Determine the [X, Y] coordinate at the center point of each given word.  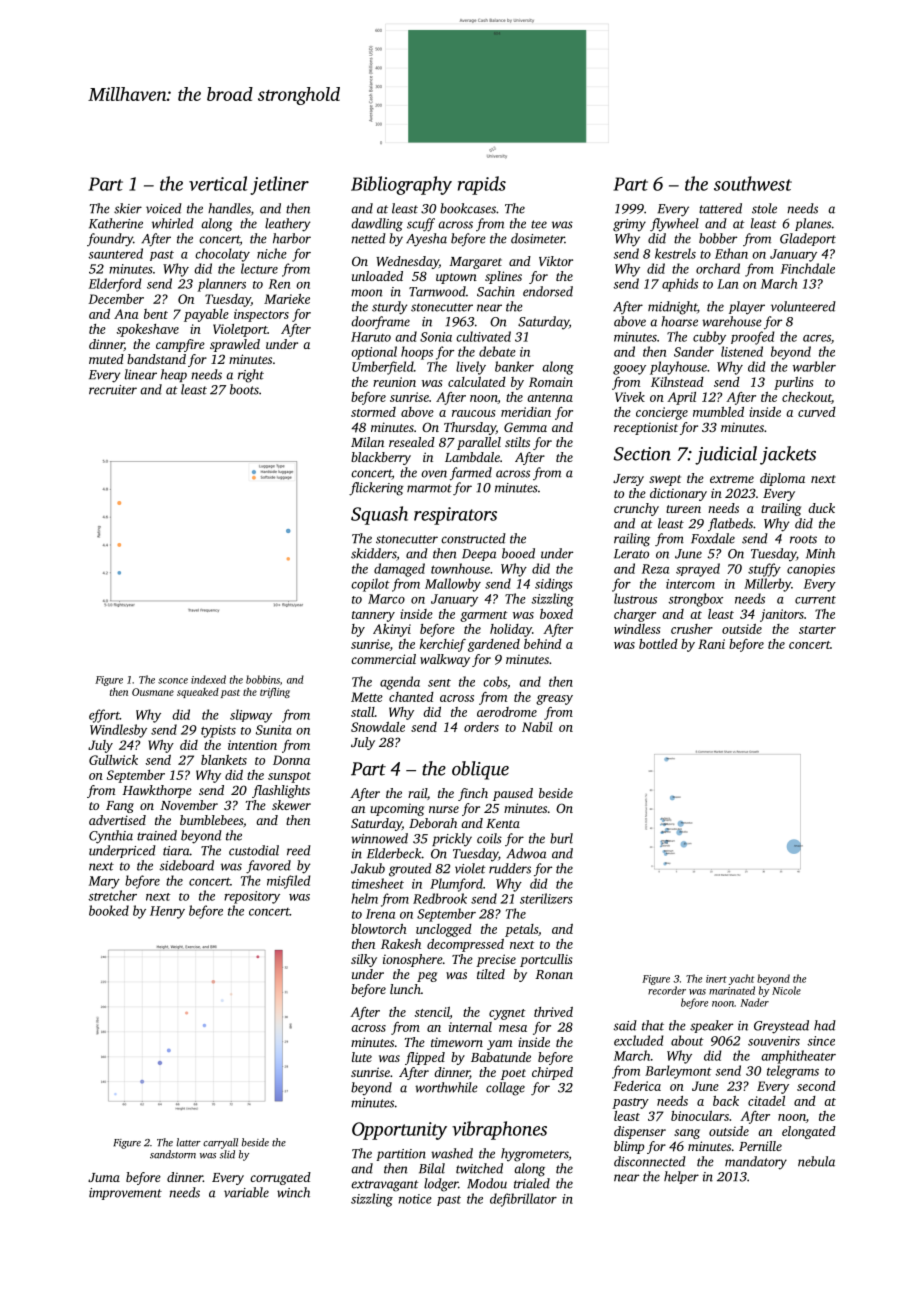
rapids [482, 185]
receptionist [646, 428]
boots [244, 389]
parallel [479, 443]
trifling [275, 693]
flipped [425, 1058]
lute [362, 1057]
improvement [125, 1194]
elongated [809, 1132]
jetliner [279, 185]
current [815, 600]
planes [813, 224]
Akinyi [392, 630]
